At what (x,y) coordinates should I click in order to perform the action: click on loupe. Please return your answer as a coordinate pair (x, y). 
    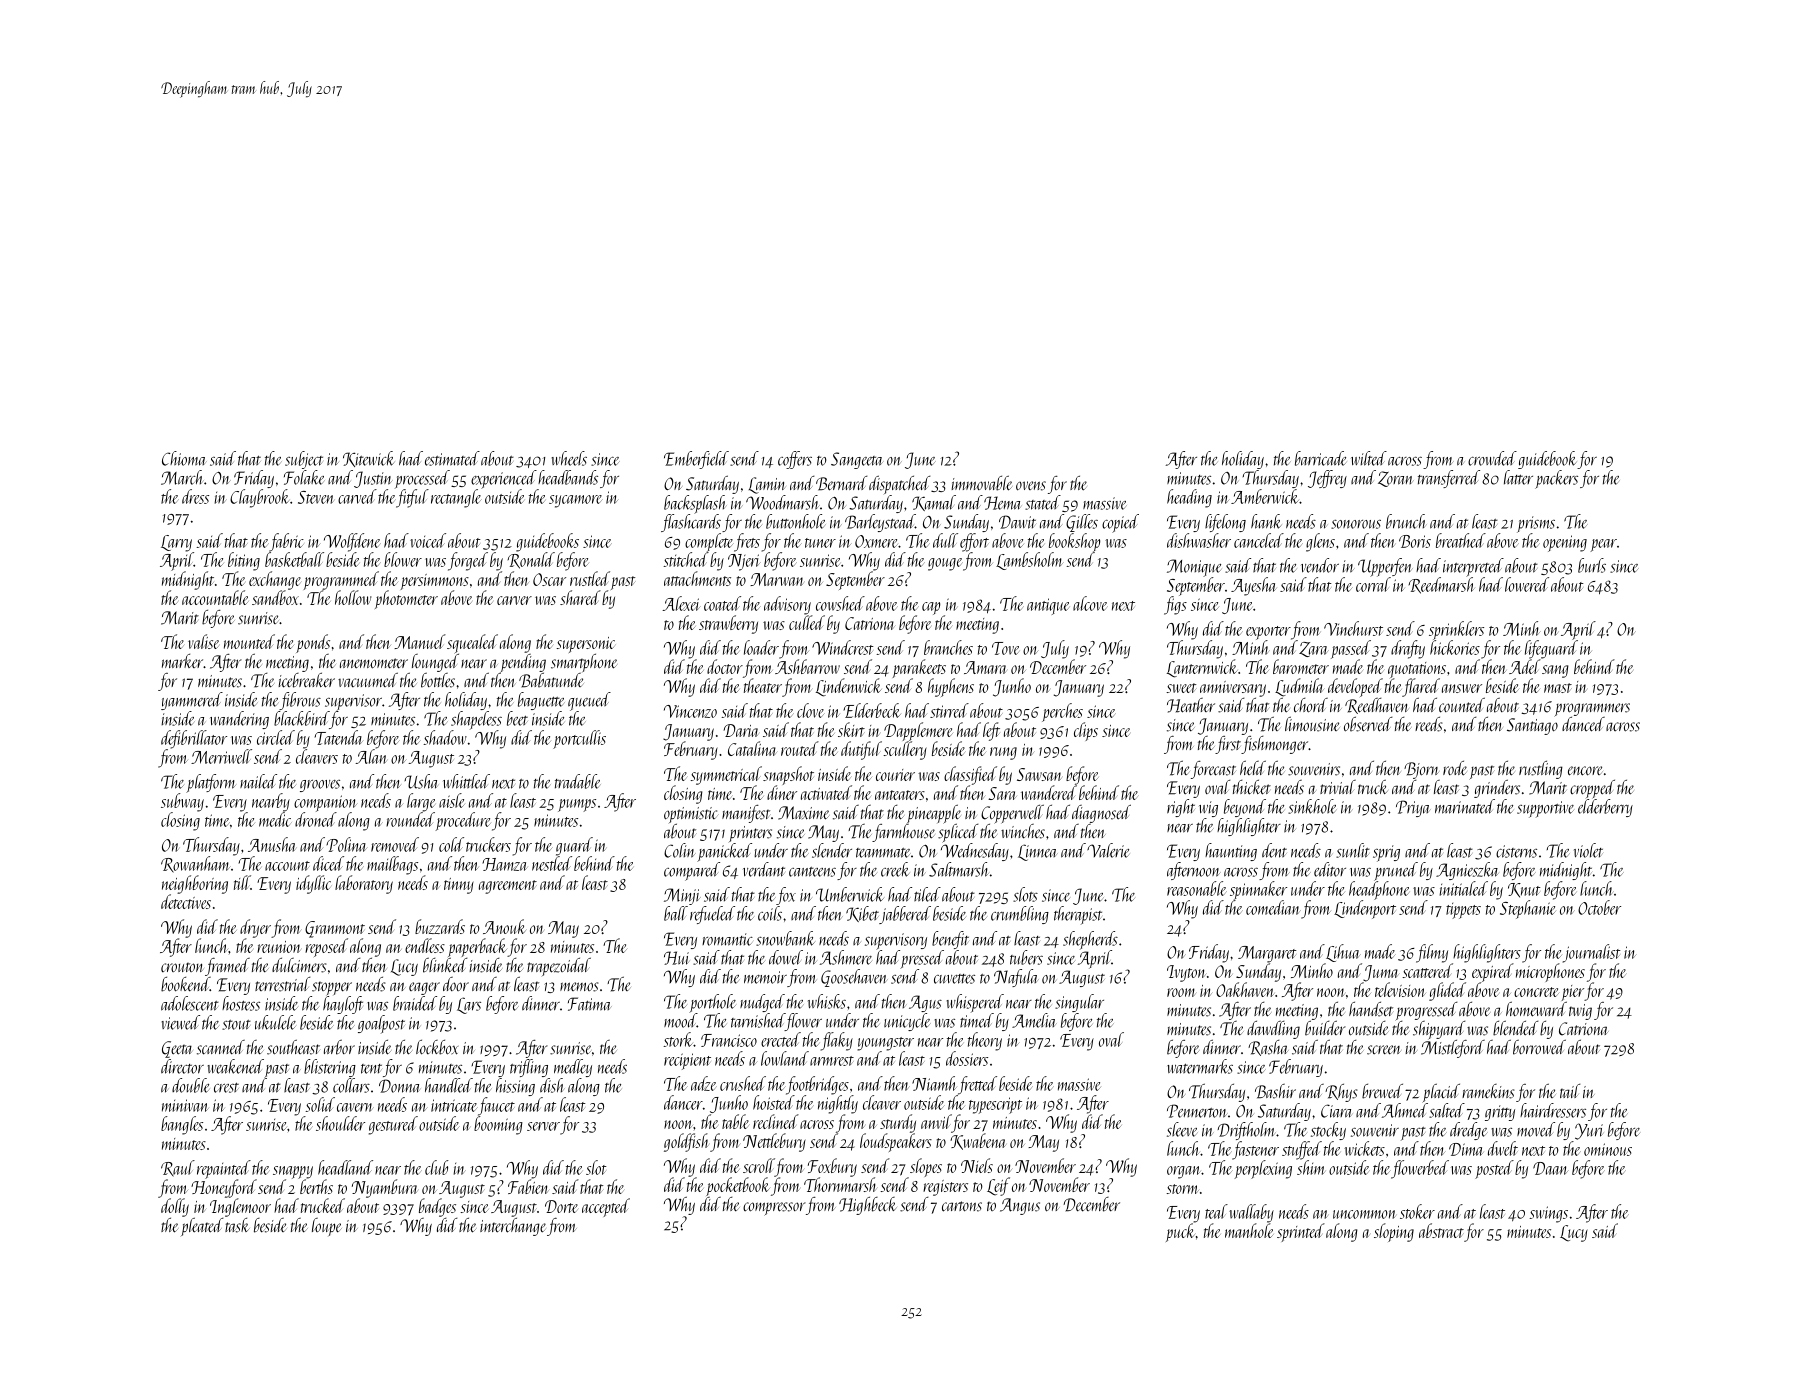
    Looking at the image, I should click on (327, 1227).
